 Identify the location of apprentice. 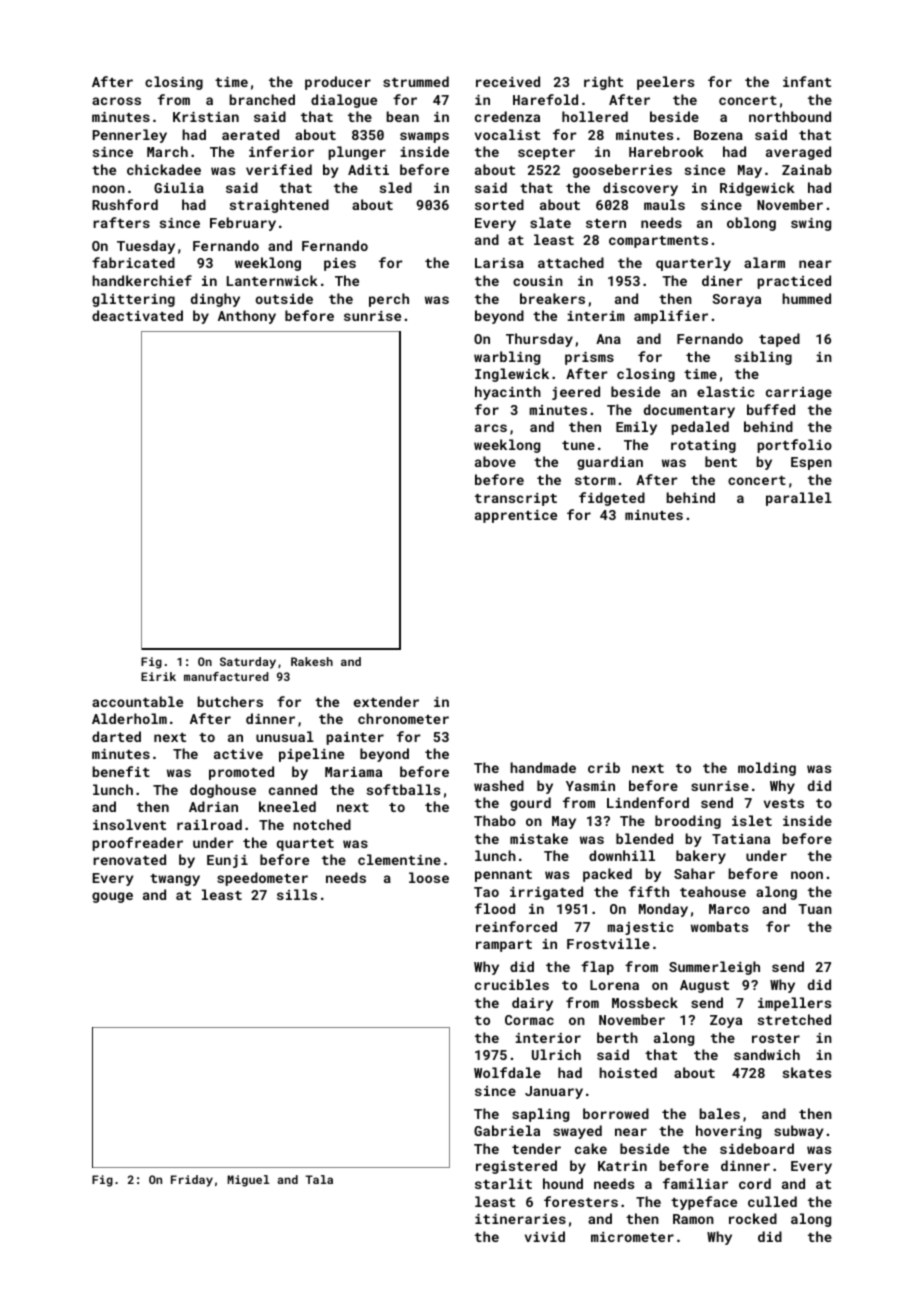
(516, 516).
